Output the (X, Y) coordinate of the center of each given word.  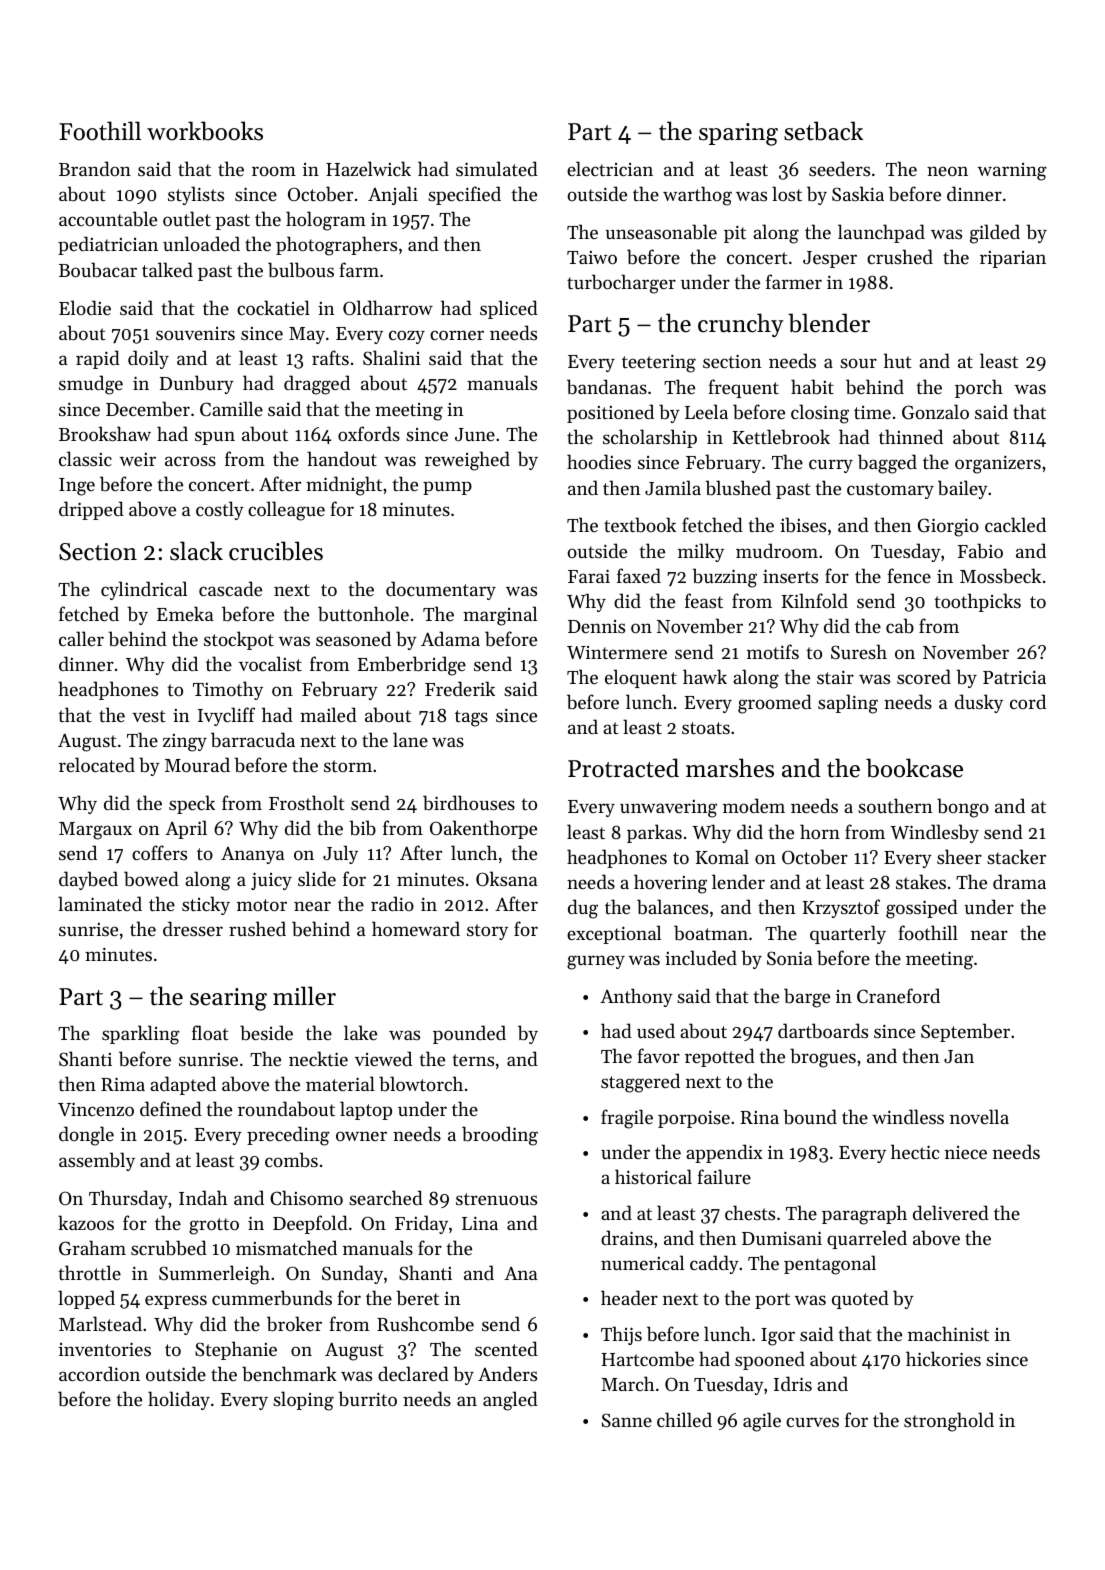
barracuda (253, 740)
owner (361, 1136)
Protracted (623, 768)
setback (823, 131)
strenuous (496, 1199)
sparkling (141, 1035)
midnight (344, 486)
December (148, 408)
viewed (383, 1058)
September (965, 1032)
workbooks (205, 131)
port (772, 1301)
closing (820, 414)
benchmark (289, 1373)
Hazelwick (368, 168)
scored (924, 676)
